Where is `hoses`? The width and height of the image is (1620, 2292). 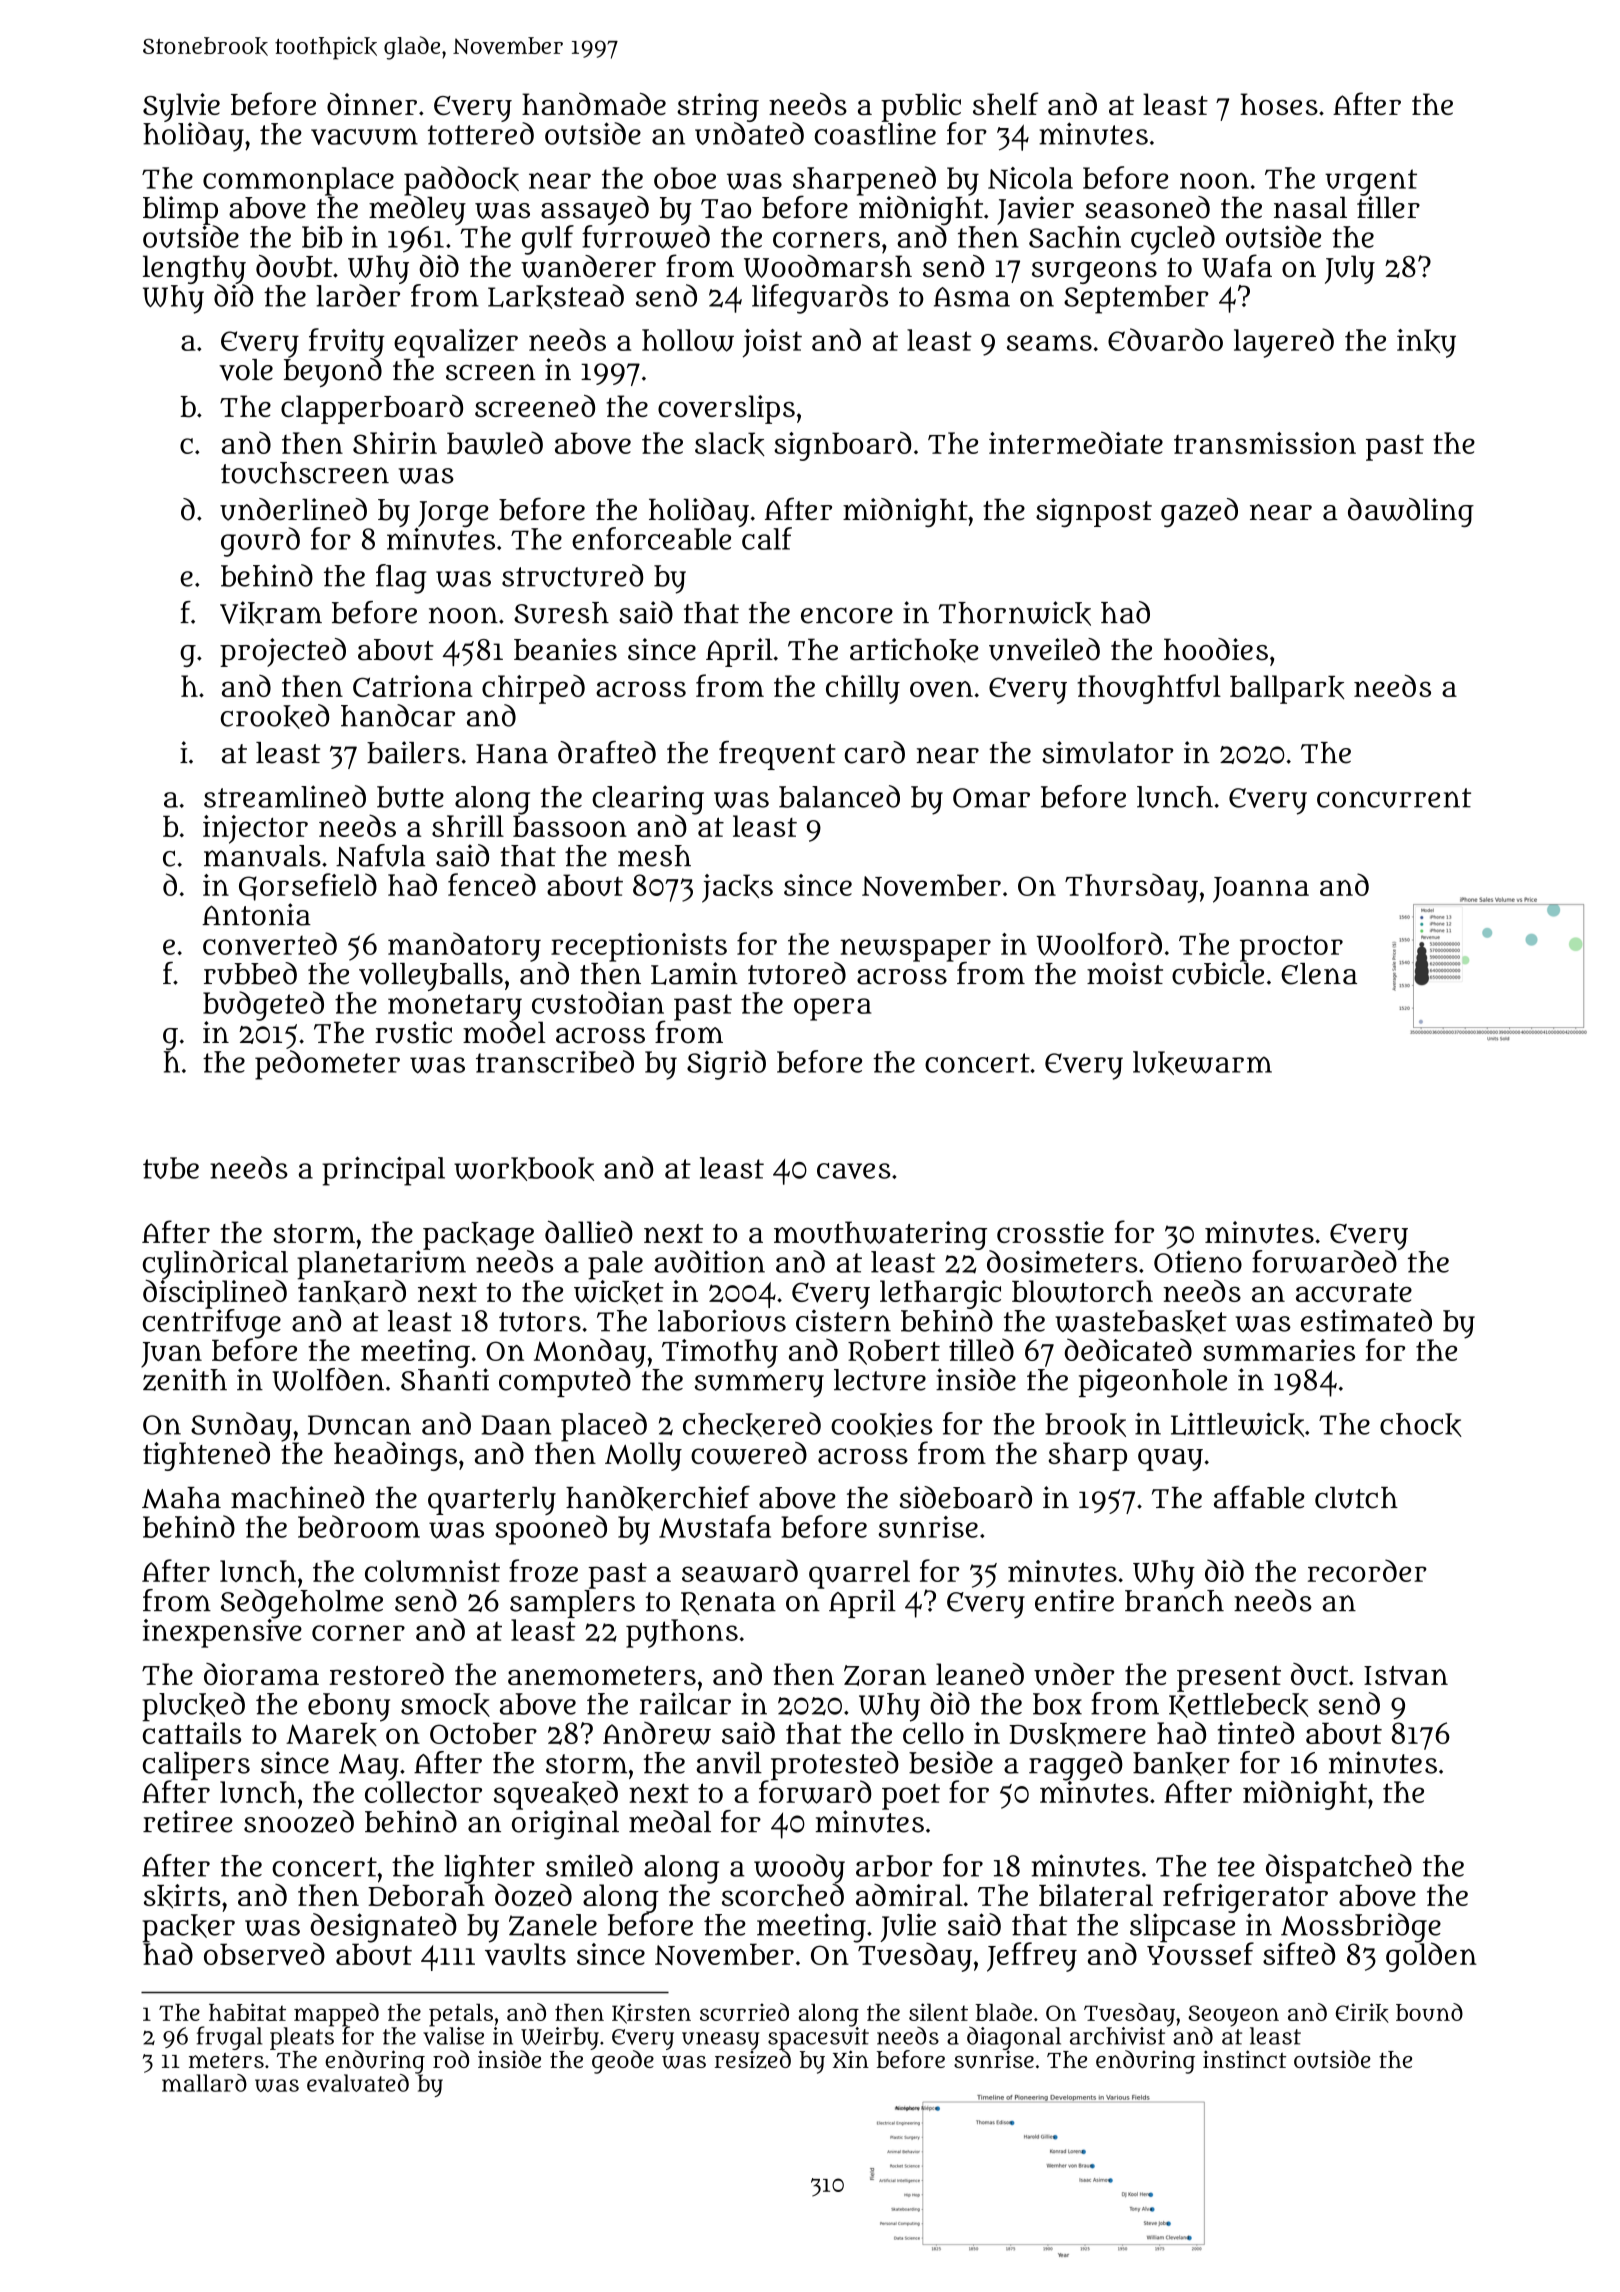 hoses is located at coordinates (1279, 104).
